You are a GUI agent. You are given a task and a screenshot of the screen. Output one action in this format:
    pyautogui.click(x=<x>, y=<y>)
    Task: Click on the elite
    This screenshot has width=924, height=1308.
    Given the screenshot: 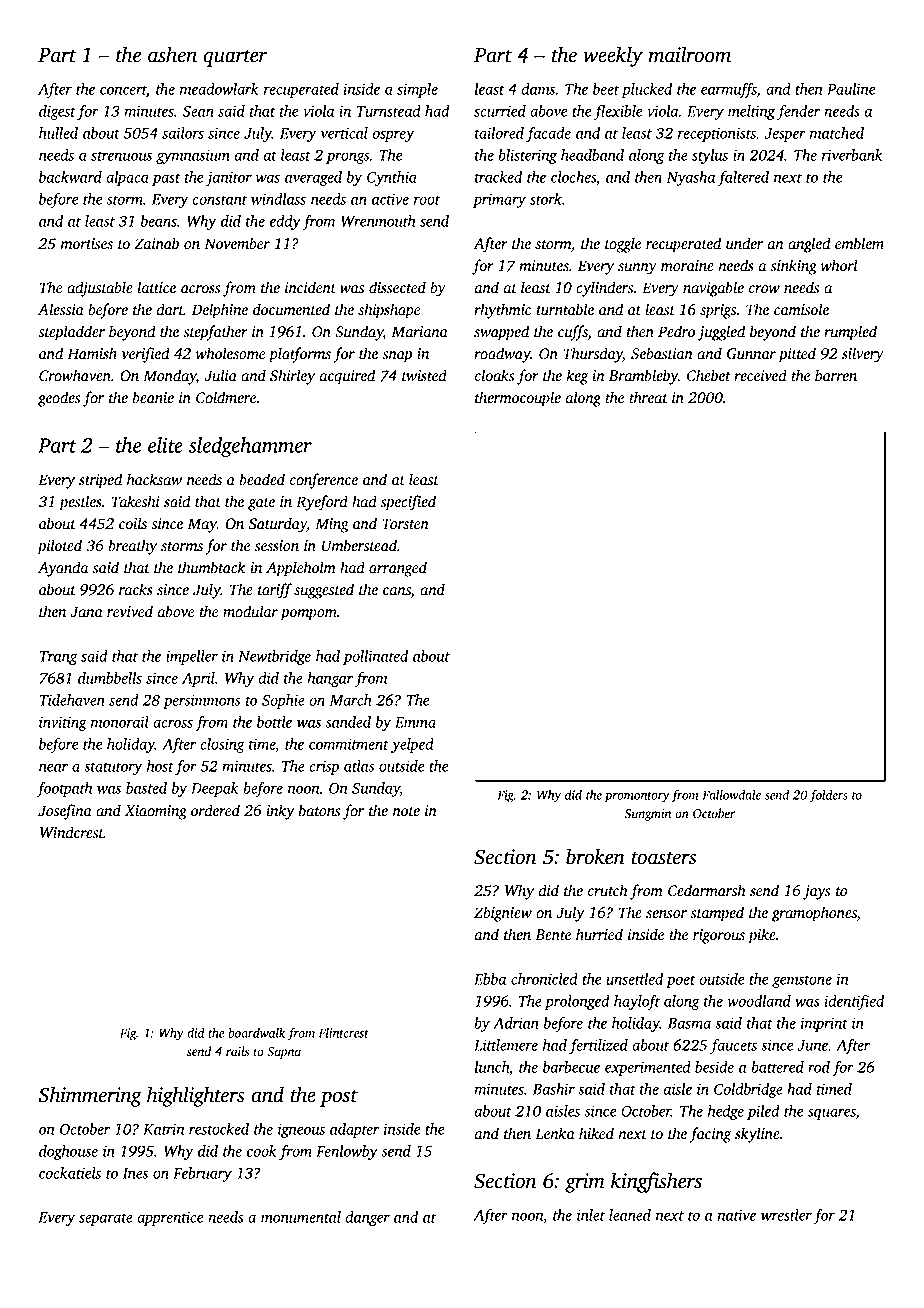 What is the action you would take?
    pyautogui.click(x=165, y=445)
